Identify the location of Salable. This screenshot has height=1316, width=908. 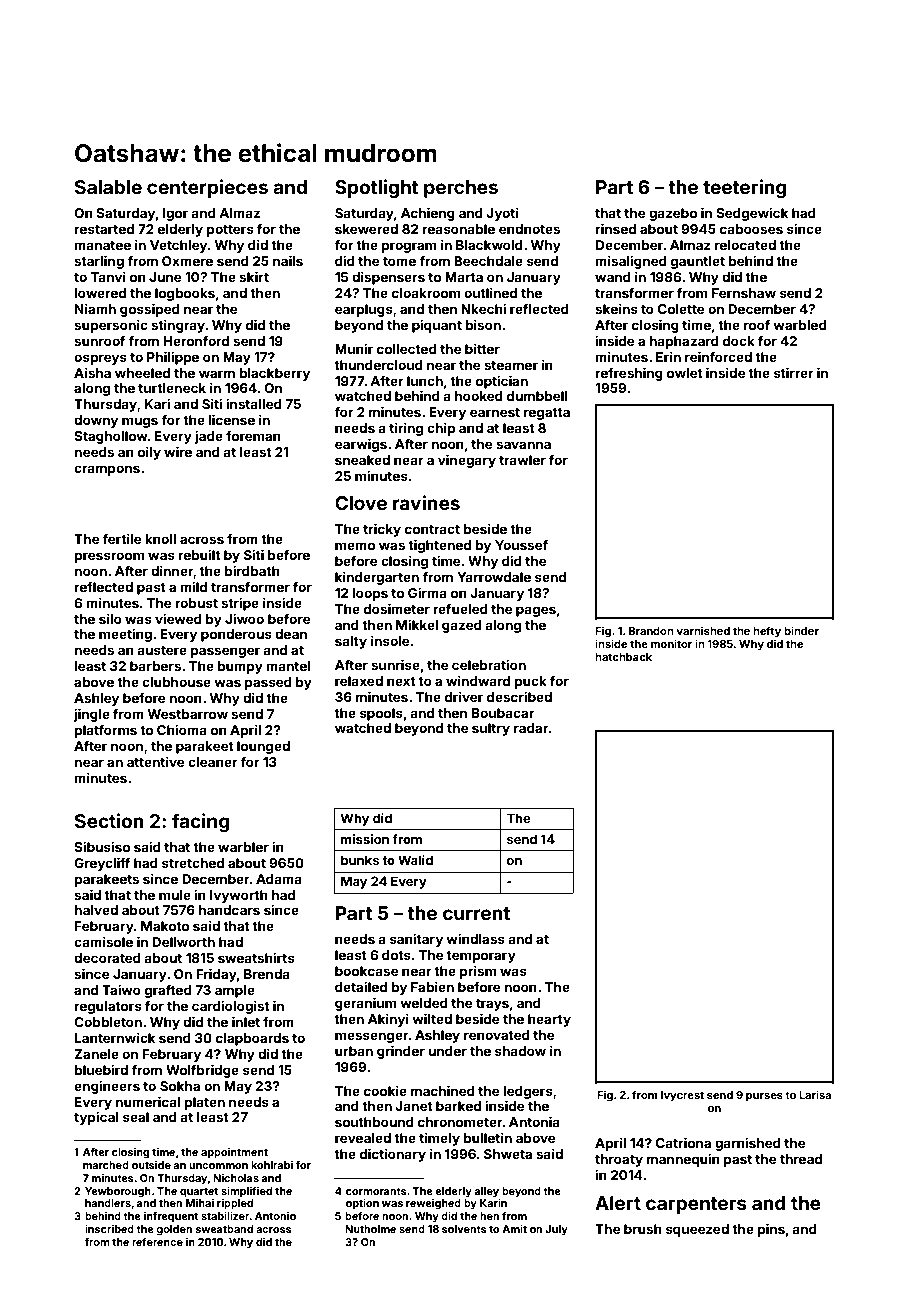
(108, 187).
